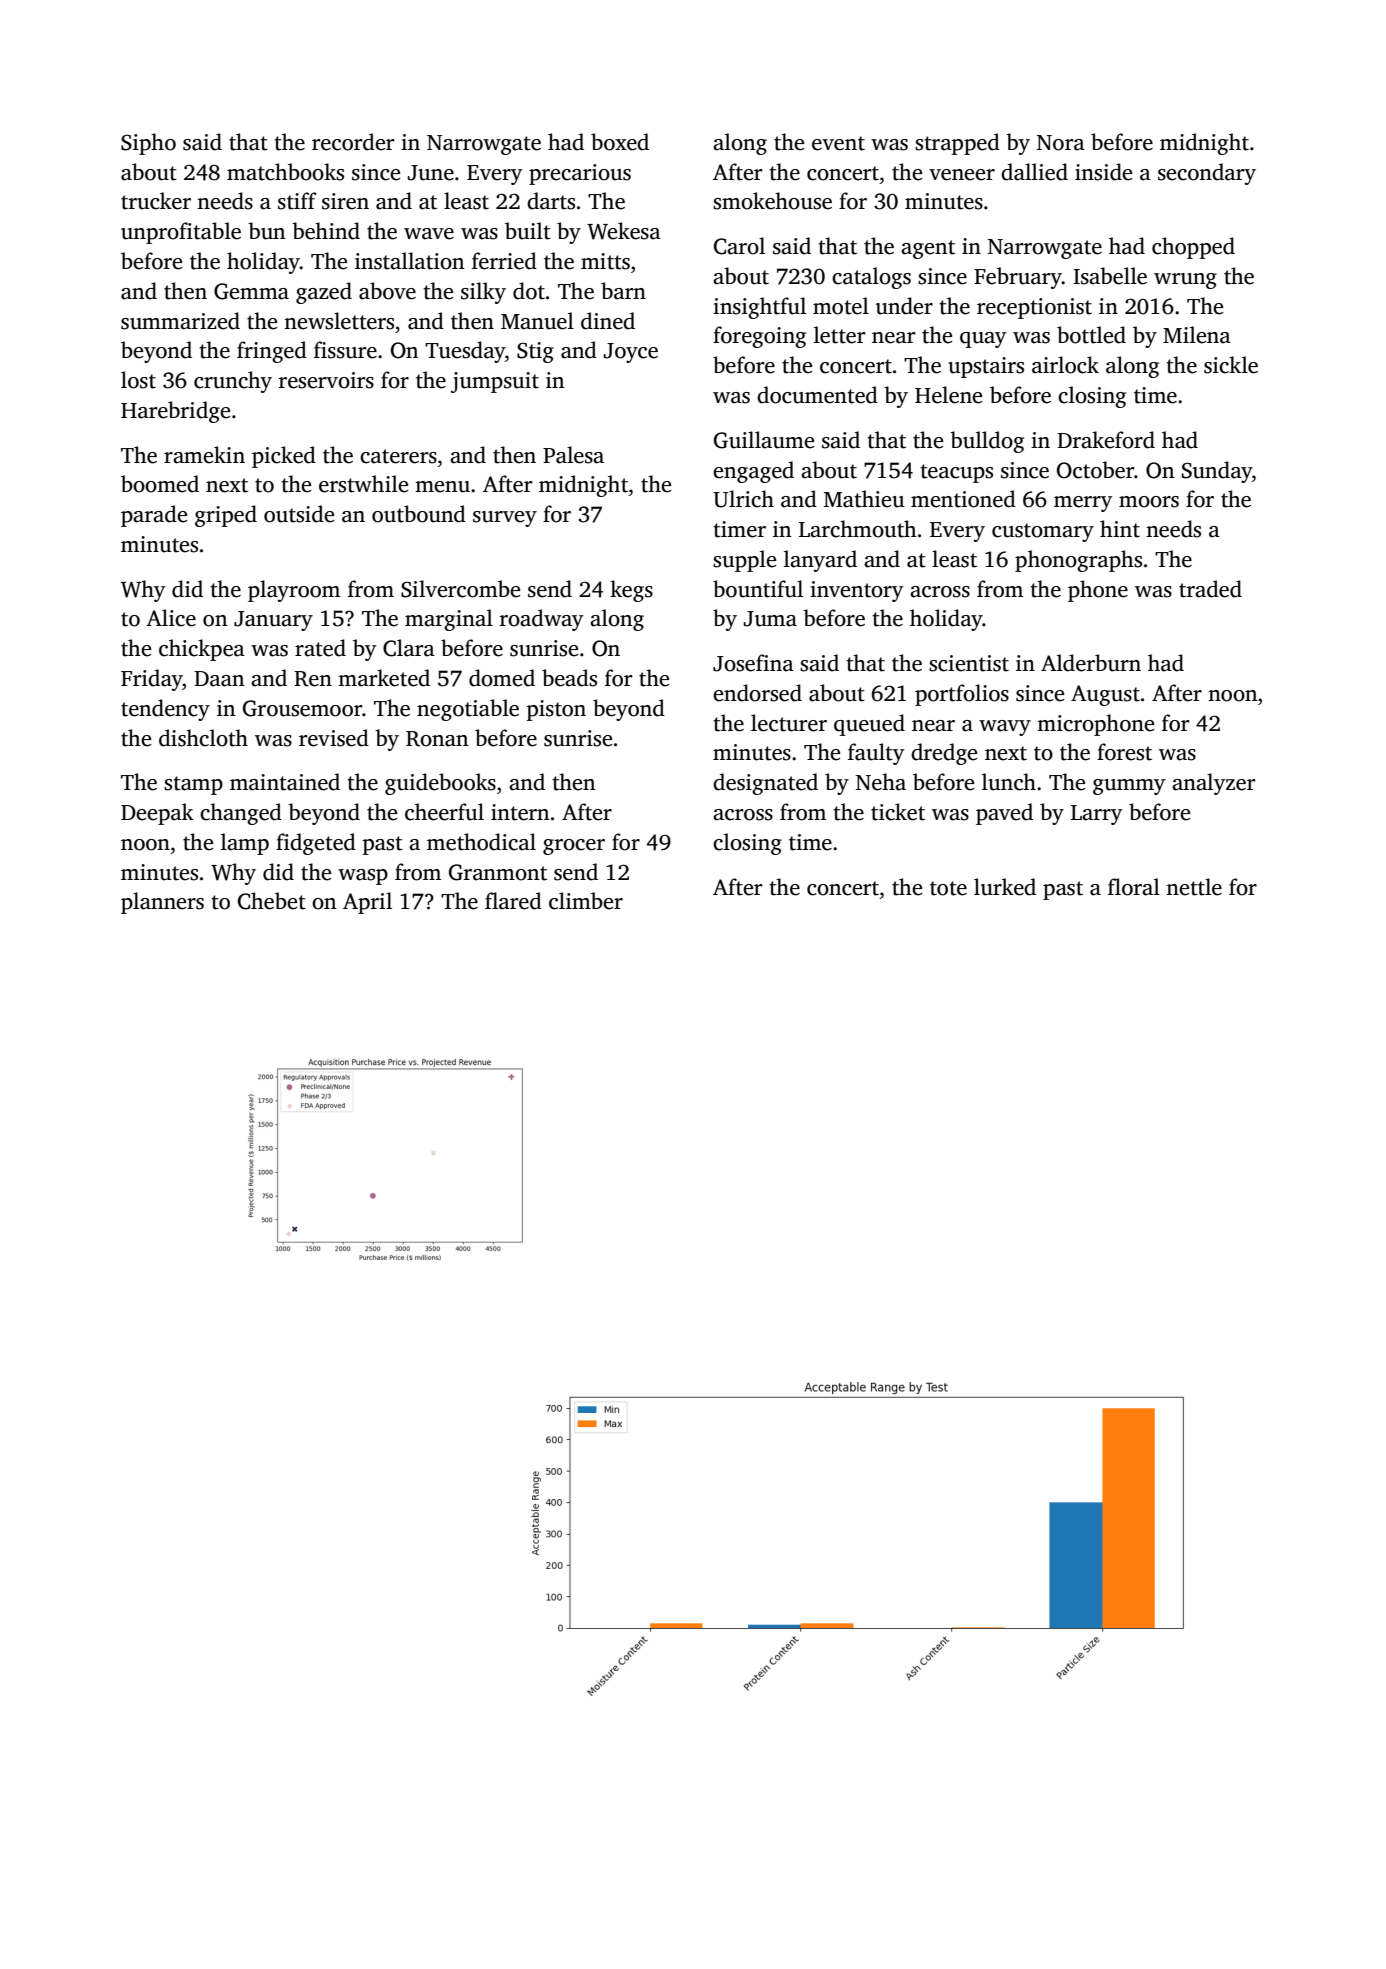  I want to click on phonographs, so click(1078, 561).
